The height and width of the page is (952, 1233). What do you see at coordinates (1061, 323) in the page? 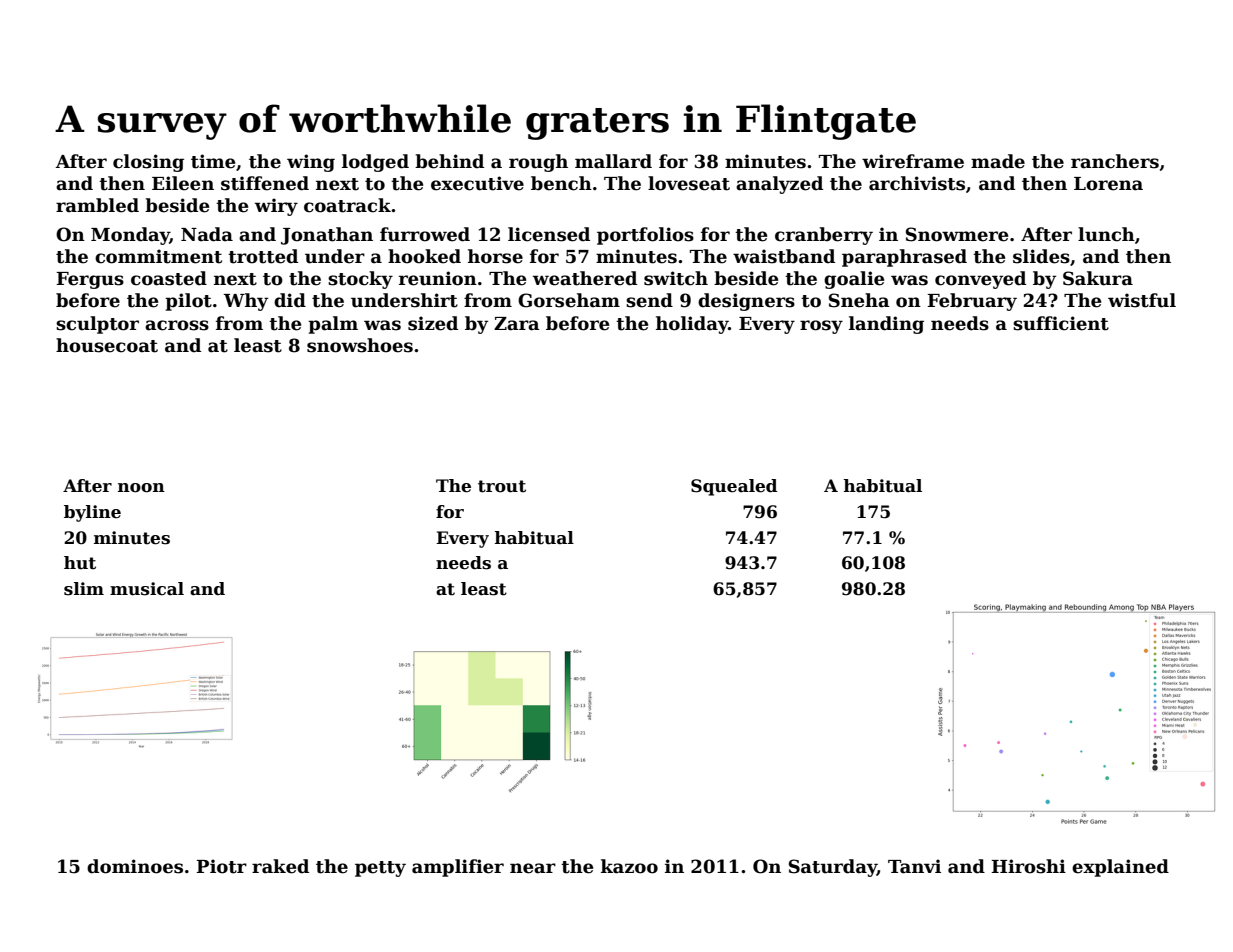
I see `sufficient` at bounding box center [1061, 323].
